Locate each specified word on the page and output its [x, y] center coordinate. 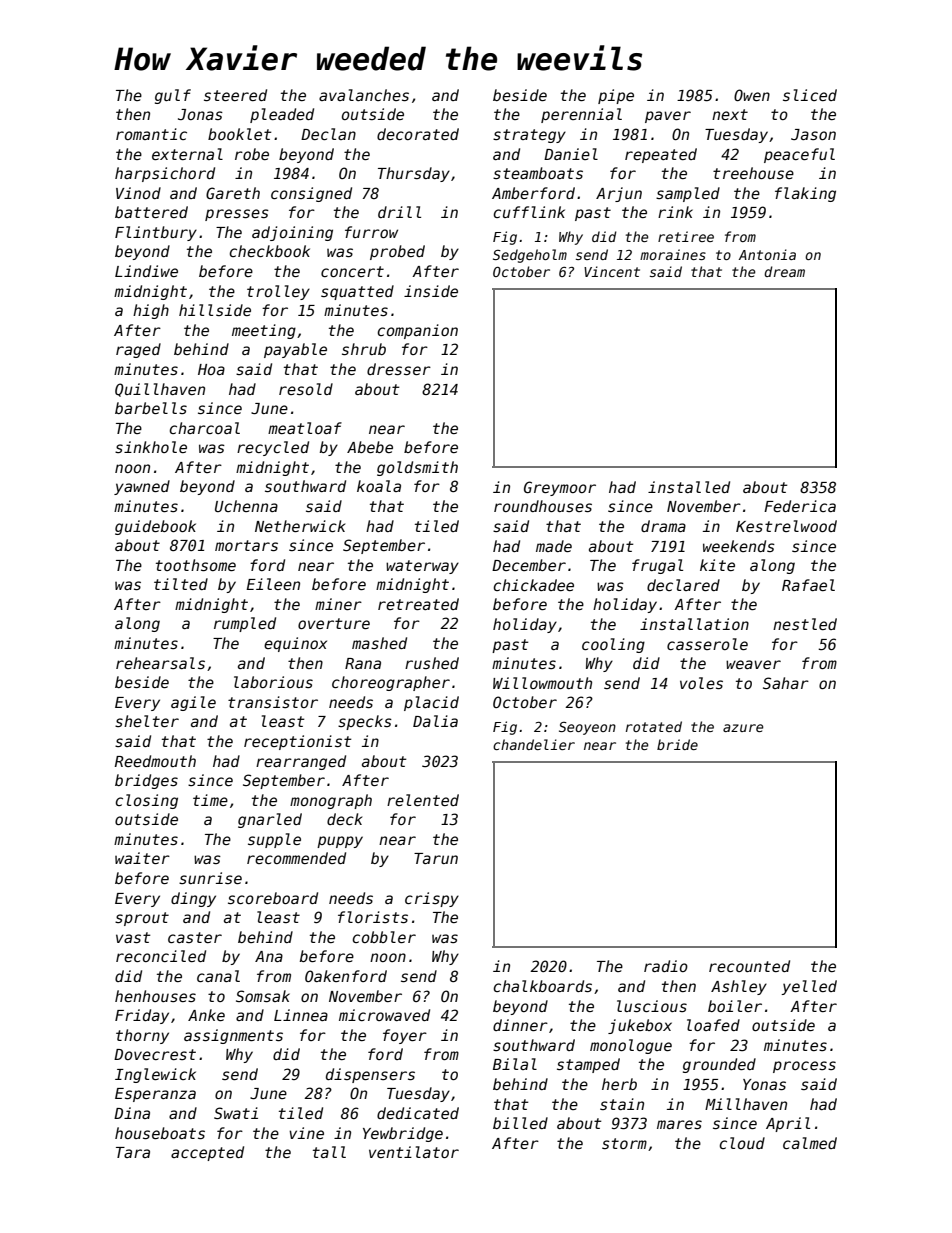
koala [379, 486]
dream [784, 271]
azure [743, 728]
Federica [800, 506]
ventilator [414, 1152]
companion [417, 331]
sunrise [210, 878]
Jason [813, 134]
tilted [181, 584]
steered [235, 95]
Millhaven [746, 1104]
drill [399, 212]
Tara [133, 1152]
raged [138, 350]
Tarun [436, 858]
